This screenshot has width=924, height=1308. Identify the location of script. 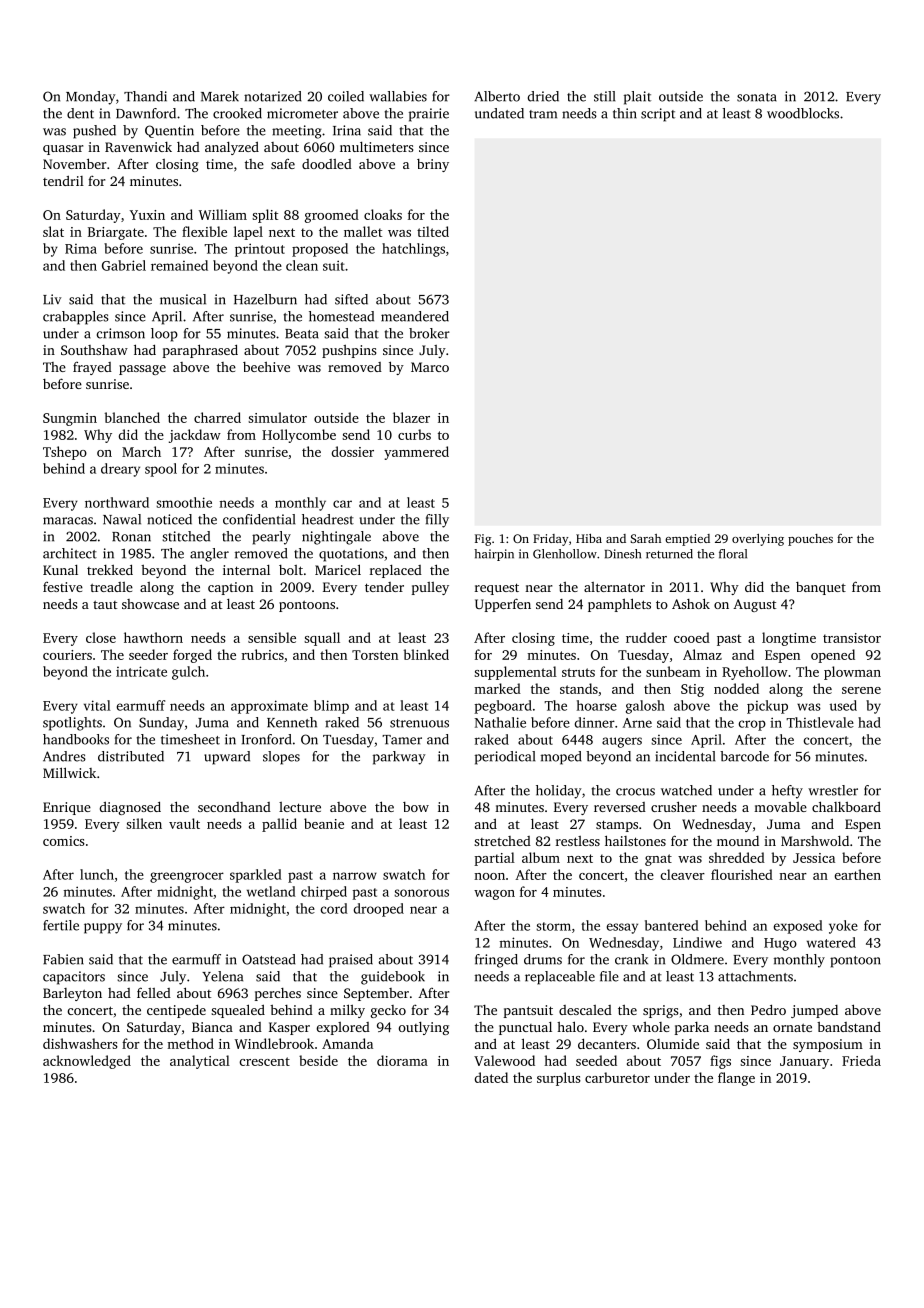
(658, 115).
